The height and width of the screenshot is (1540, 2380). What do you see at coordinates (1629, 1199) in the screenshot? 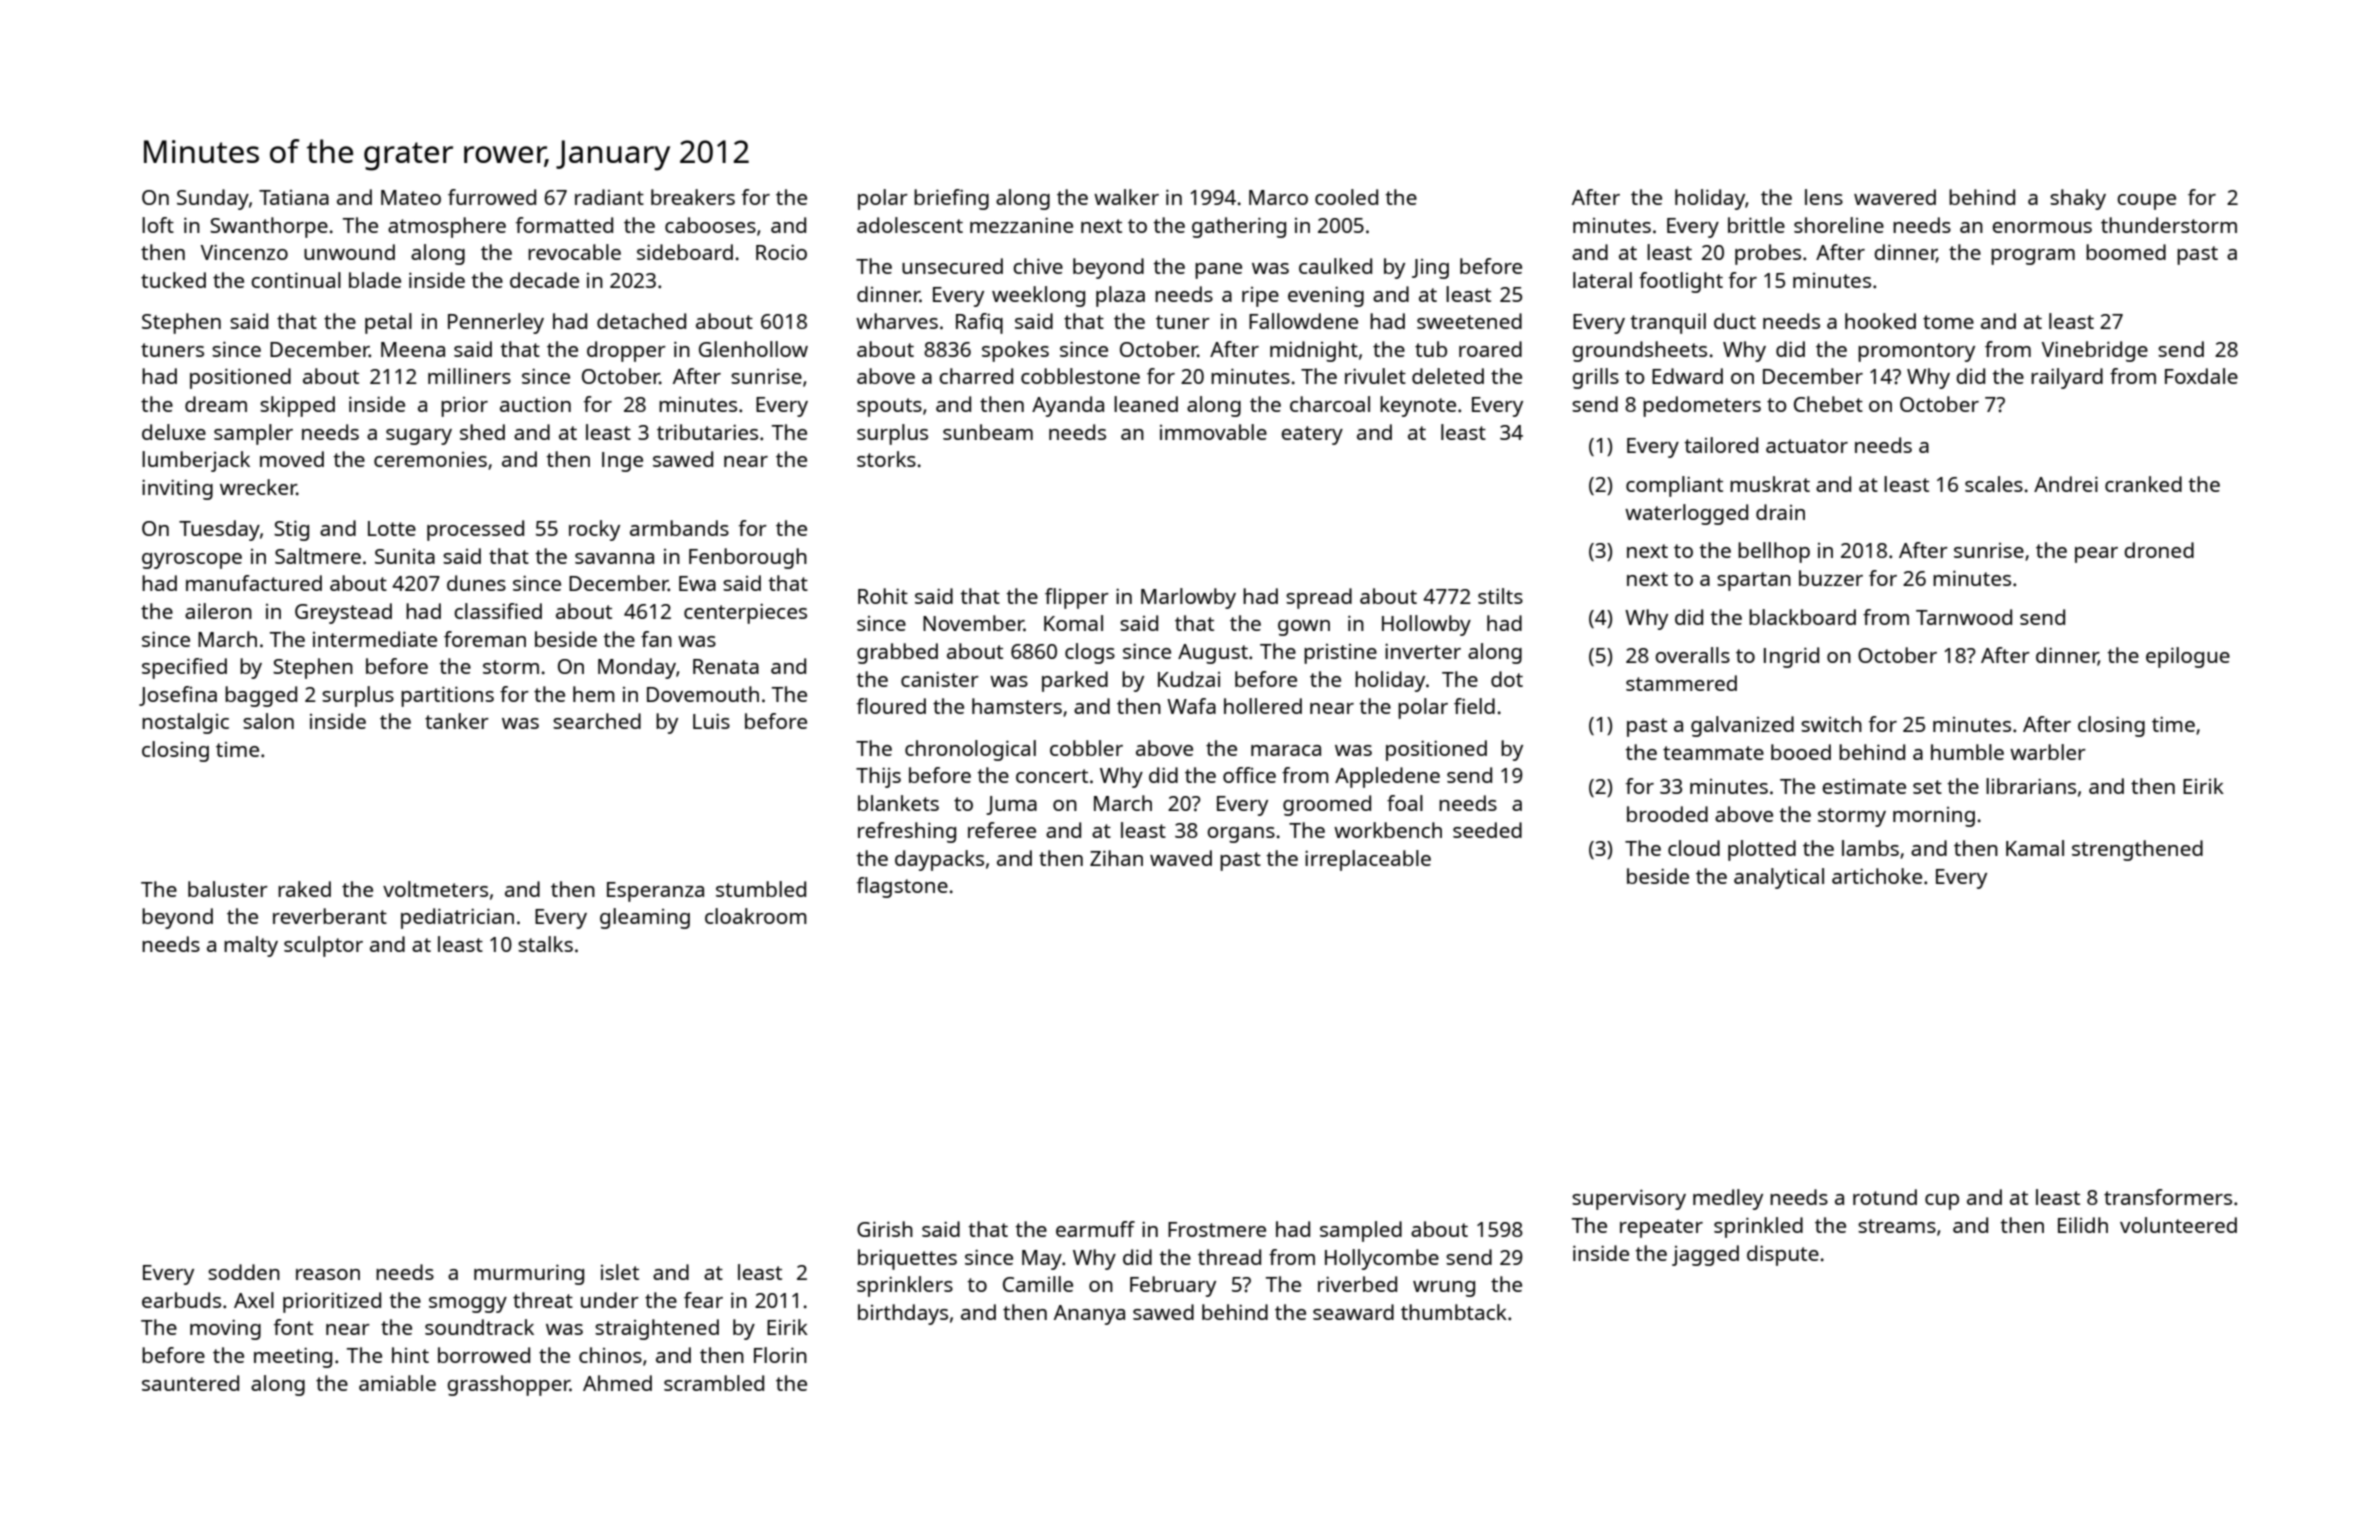
I see `supervisory` at bounding box center [1629, 1199].
